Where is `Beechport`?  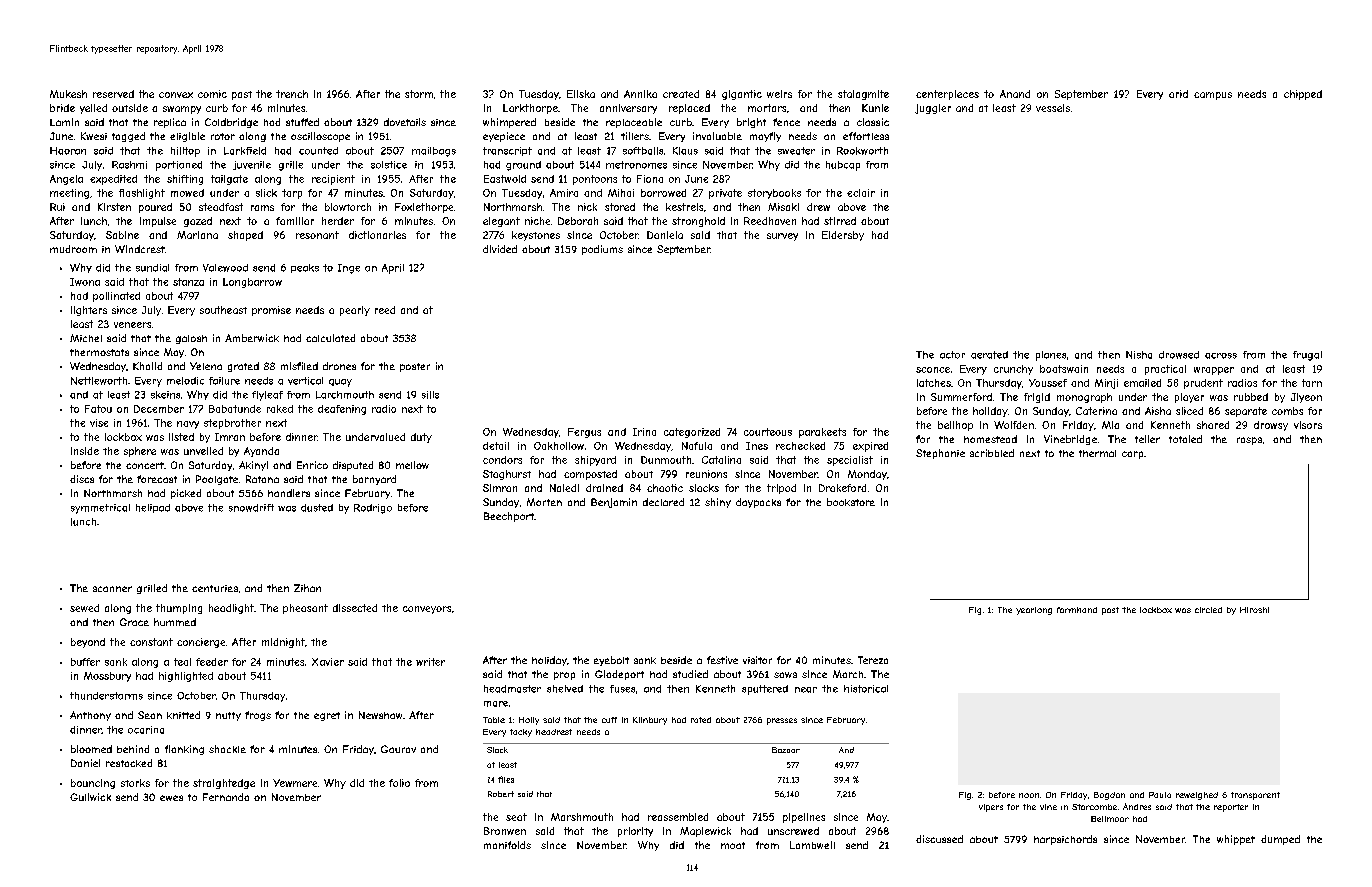
Beechport is located at coordinates (509, 517).
